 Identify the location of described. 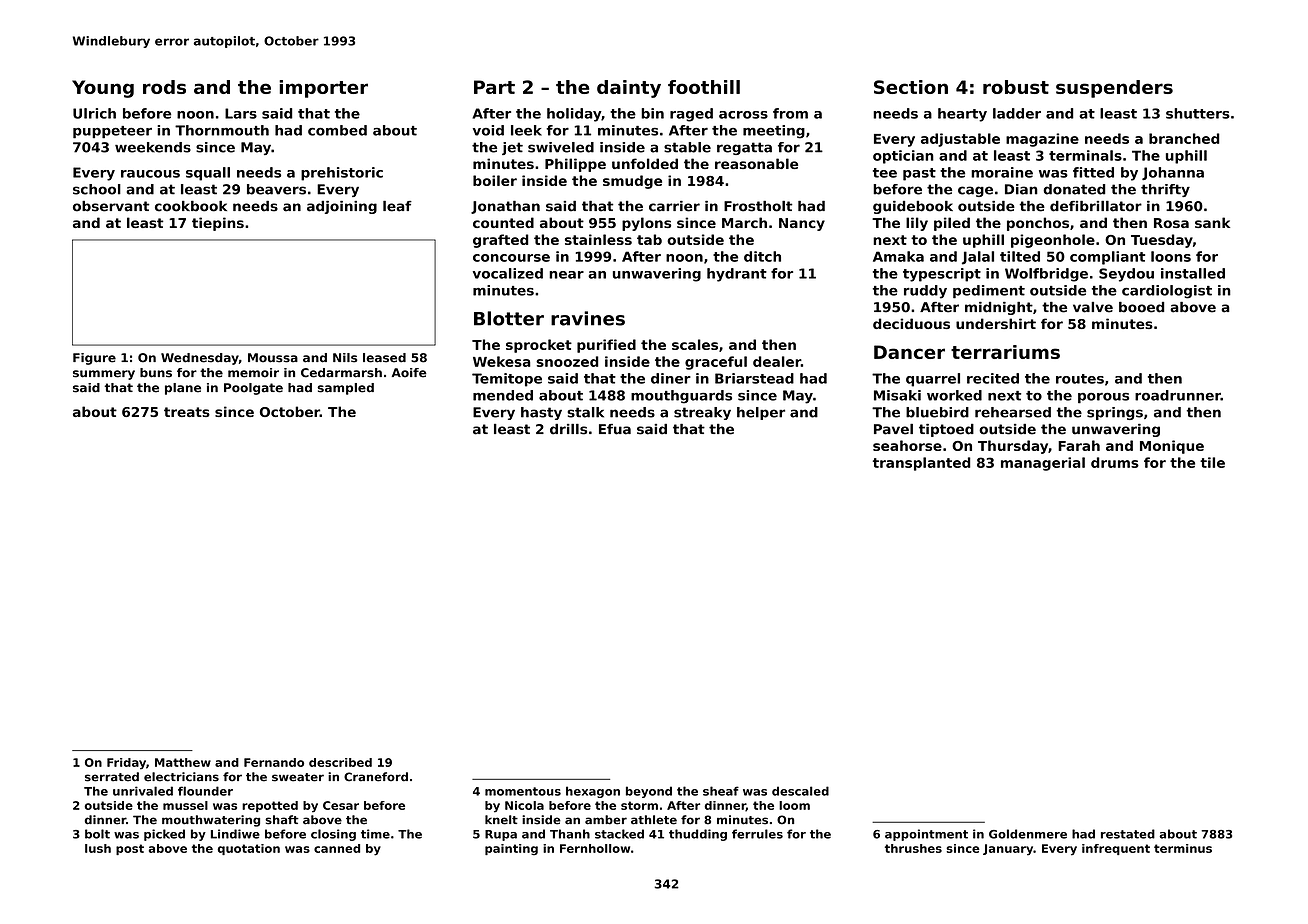
(340, 762).
